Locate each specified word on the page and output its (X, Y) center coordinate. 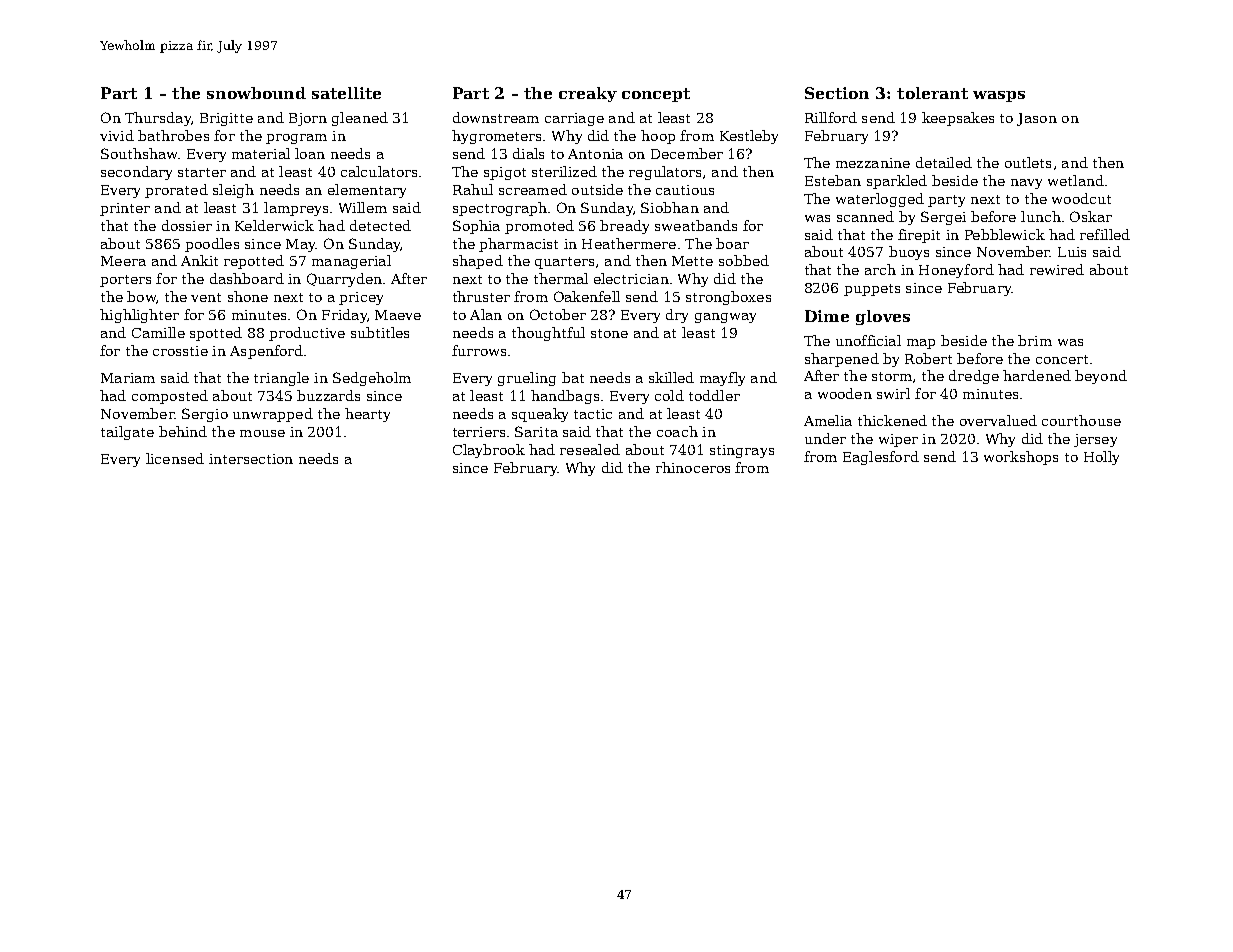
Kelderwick (274, 225)
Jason (1037, 119)
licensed (175, 458)
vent (206, 297)
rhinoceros (693, 467)
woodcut (1081, 198)
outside (597, 189)
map (921, 344)
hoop (658, 137)
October (558, 314)
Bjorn (308, 119)
